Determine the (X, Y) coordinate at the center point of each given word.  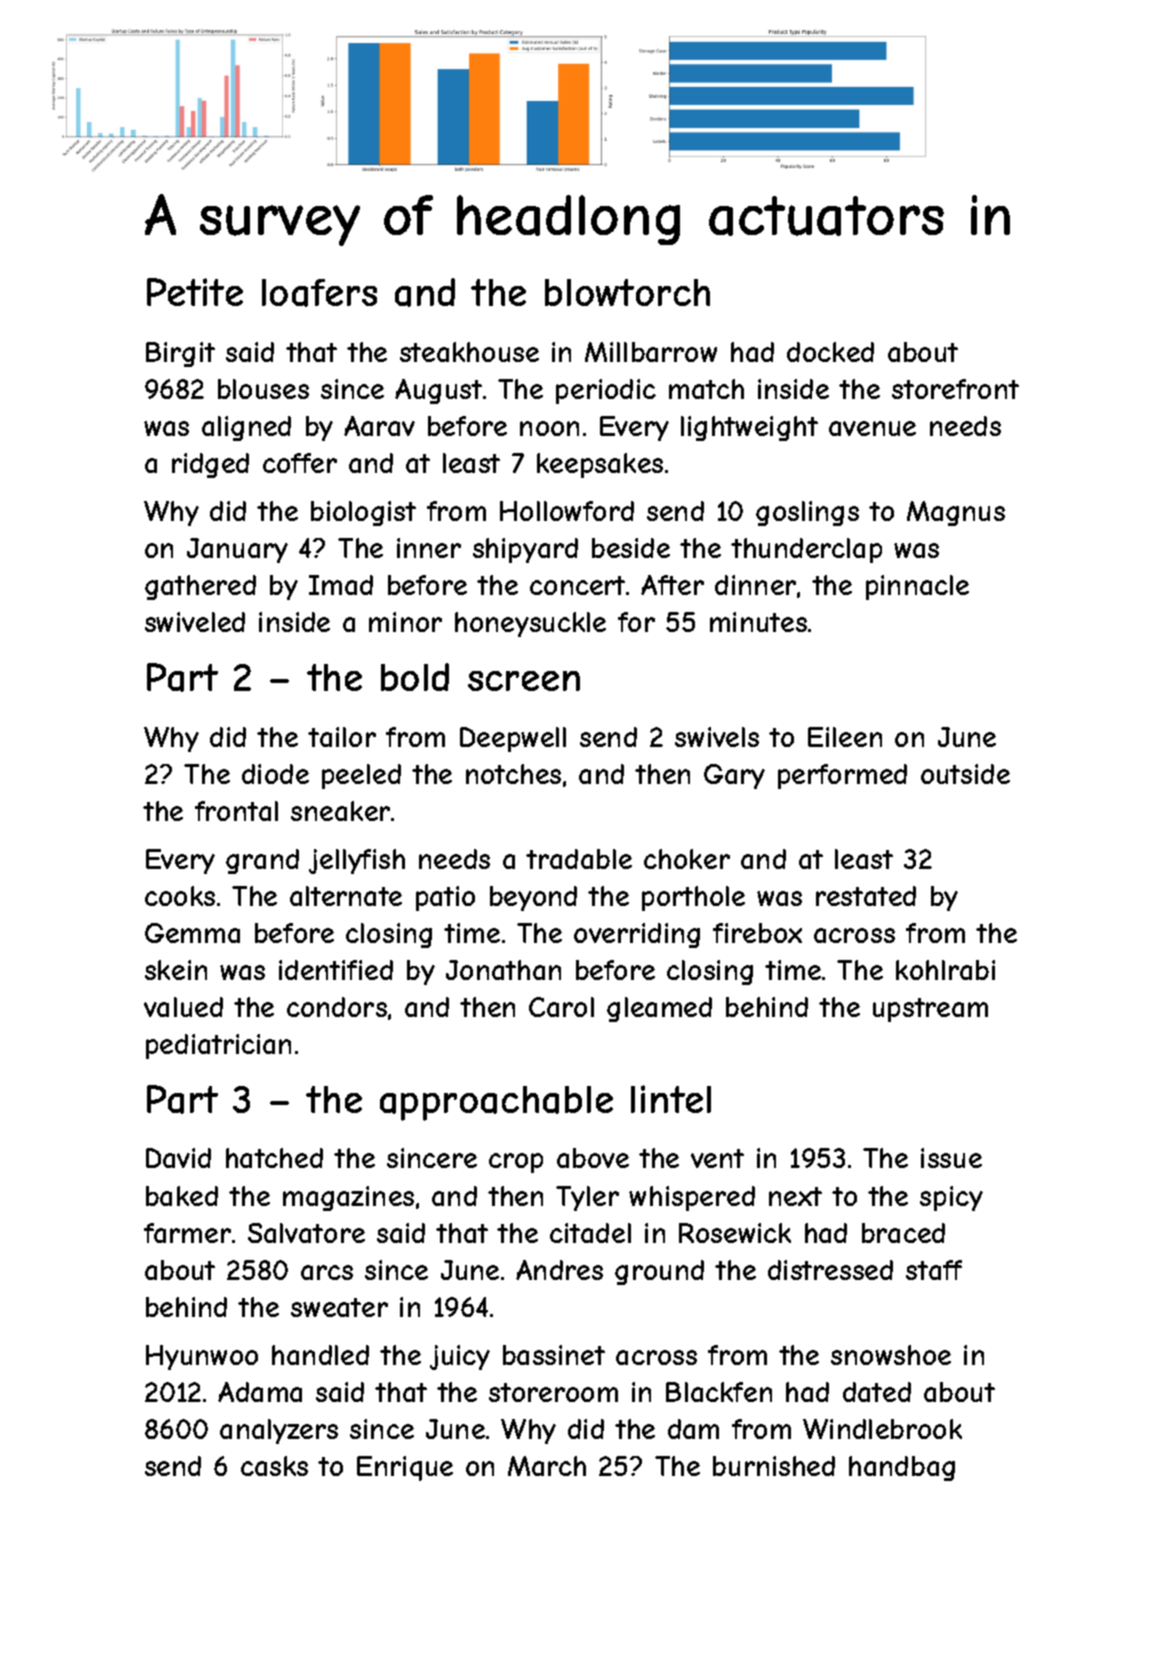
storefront (955, 389)
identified (336, 970)
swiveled (195, 622)
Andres (559, 1270)
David (178, 1158)
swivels (717, 737)
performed (842, 776)
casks (274, 1466)
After (672, 585)
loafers (319, 293)
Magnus (956, 513)
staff (934, 1270)
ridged (210, 465)
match (706, 389)
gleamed (659, 1009)
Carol (561, 1007)
